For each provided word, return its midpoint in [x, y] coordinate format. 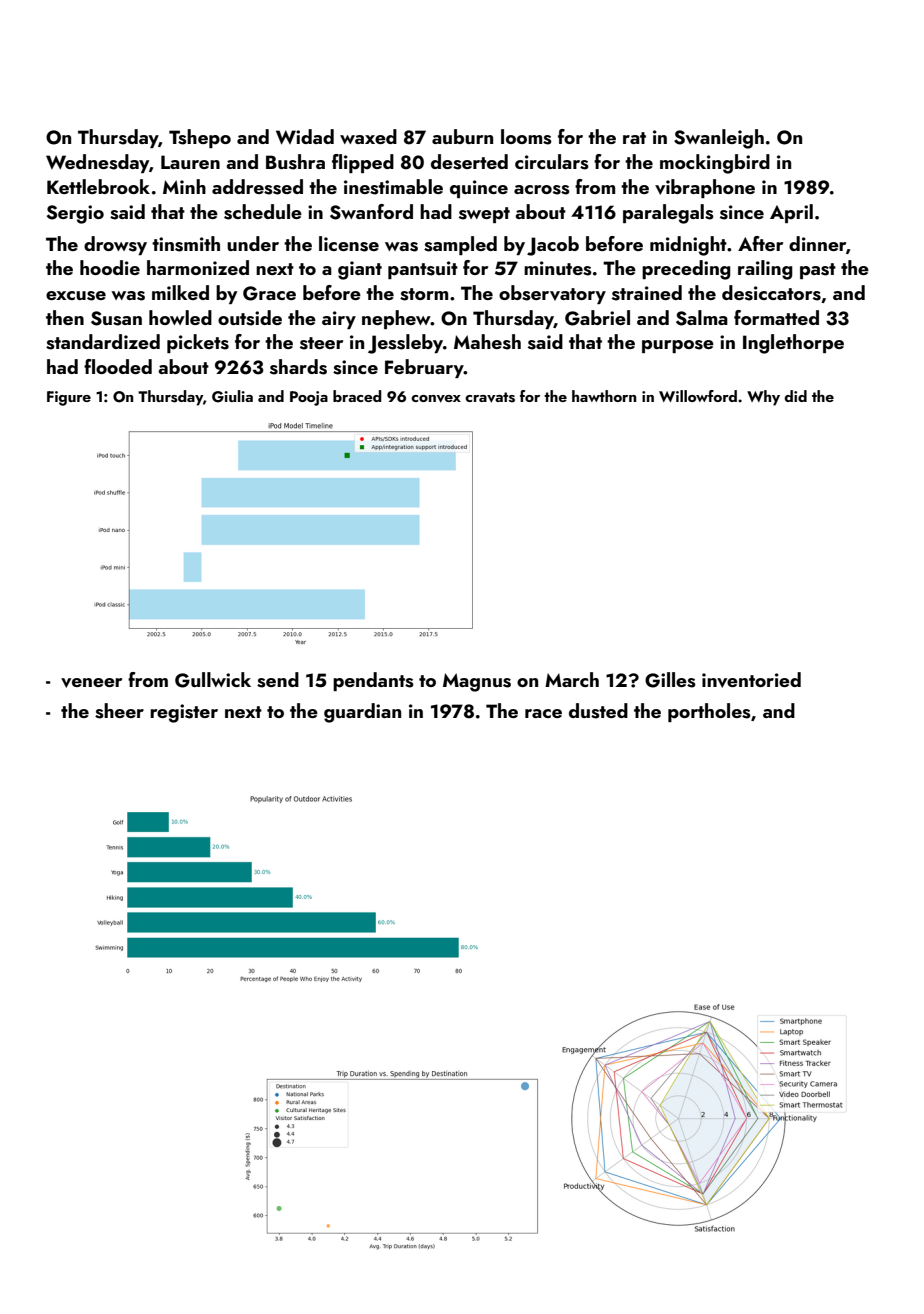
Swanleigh [719, 139]
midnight [688, 246]
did [795, 396]
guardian [362, 713]
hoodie [110, 267]
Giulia [232, 396]
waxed [368, 136]
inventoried [751, 680]
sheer [119, 711]
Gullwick [213, 680]
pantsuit [423, 270]
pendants [373, 681]
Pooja [309, 398]
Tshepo [200, 138]
